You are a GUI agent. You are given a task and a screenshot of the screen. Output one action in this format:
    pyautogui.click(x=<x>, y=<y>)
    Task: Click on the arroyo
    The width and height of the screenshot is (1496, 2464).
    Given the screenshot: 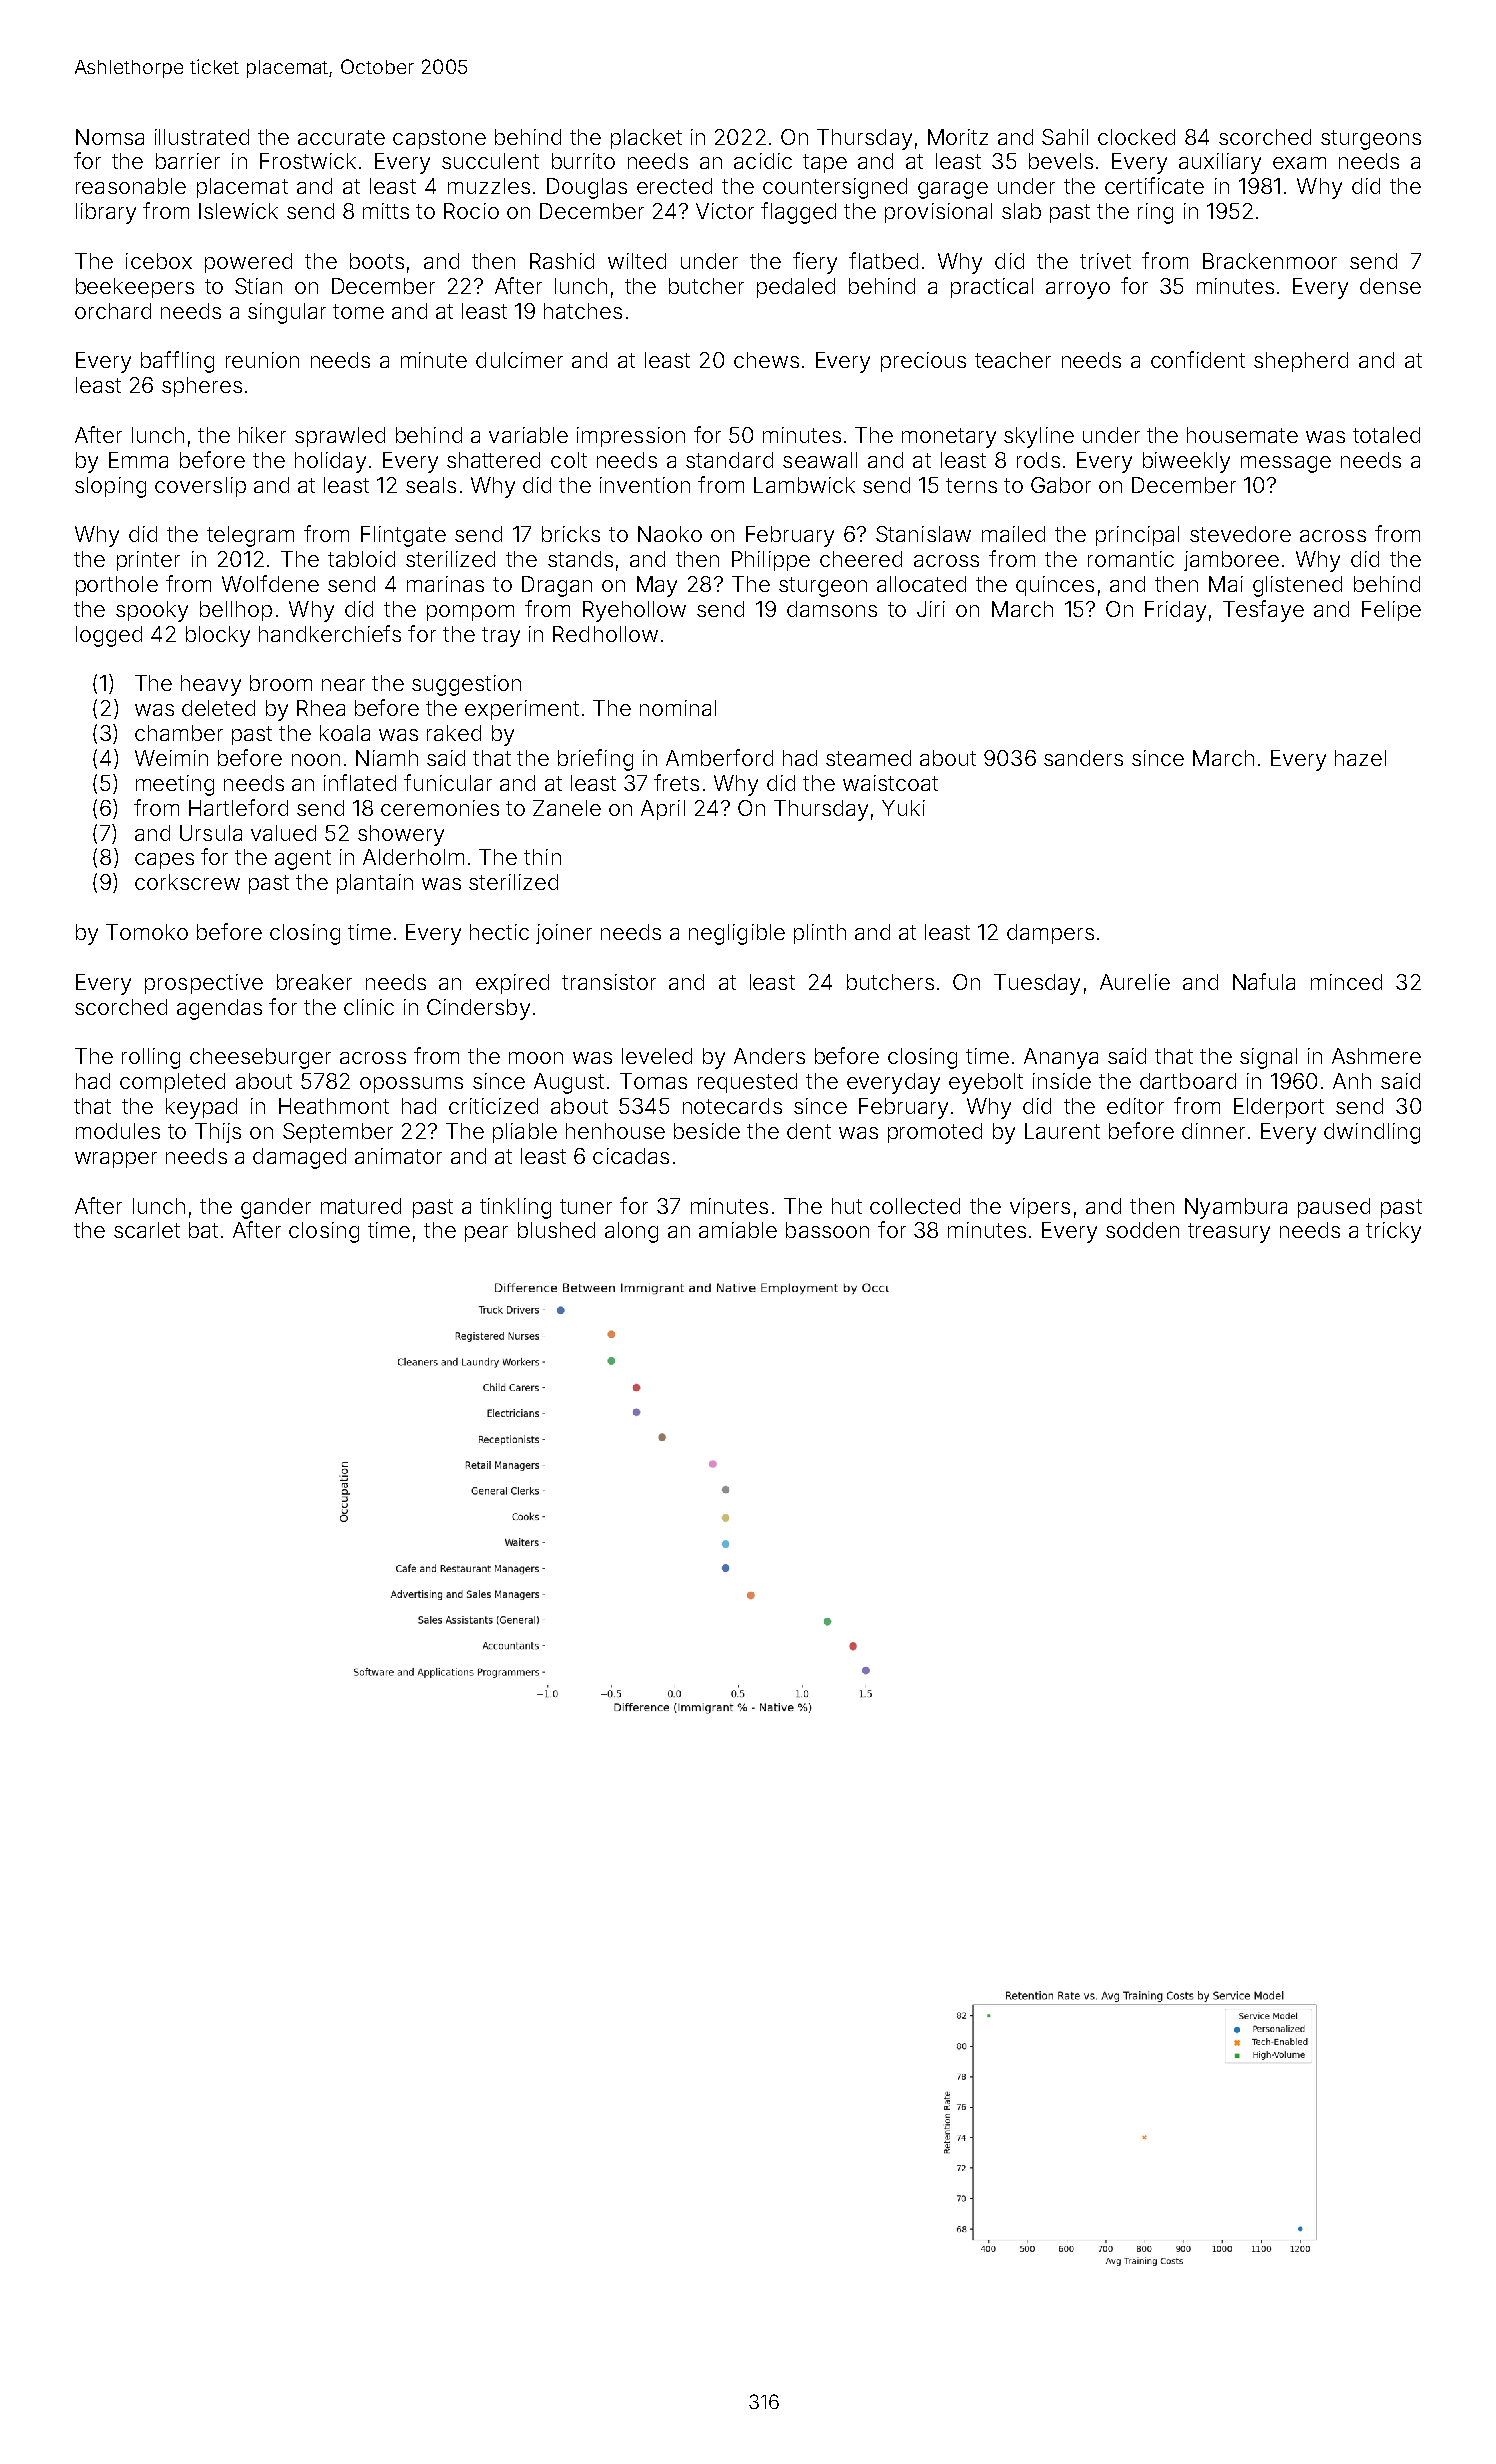 What is the action you would take?
    pyautogui.click(x=1078, y=290)
